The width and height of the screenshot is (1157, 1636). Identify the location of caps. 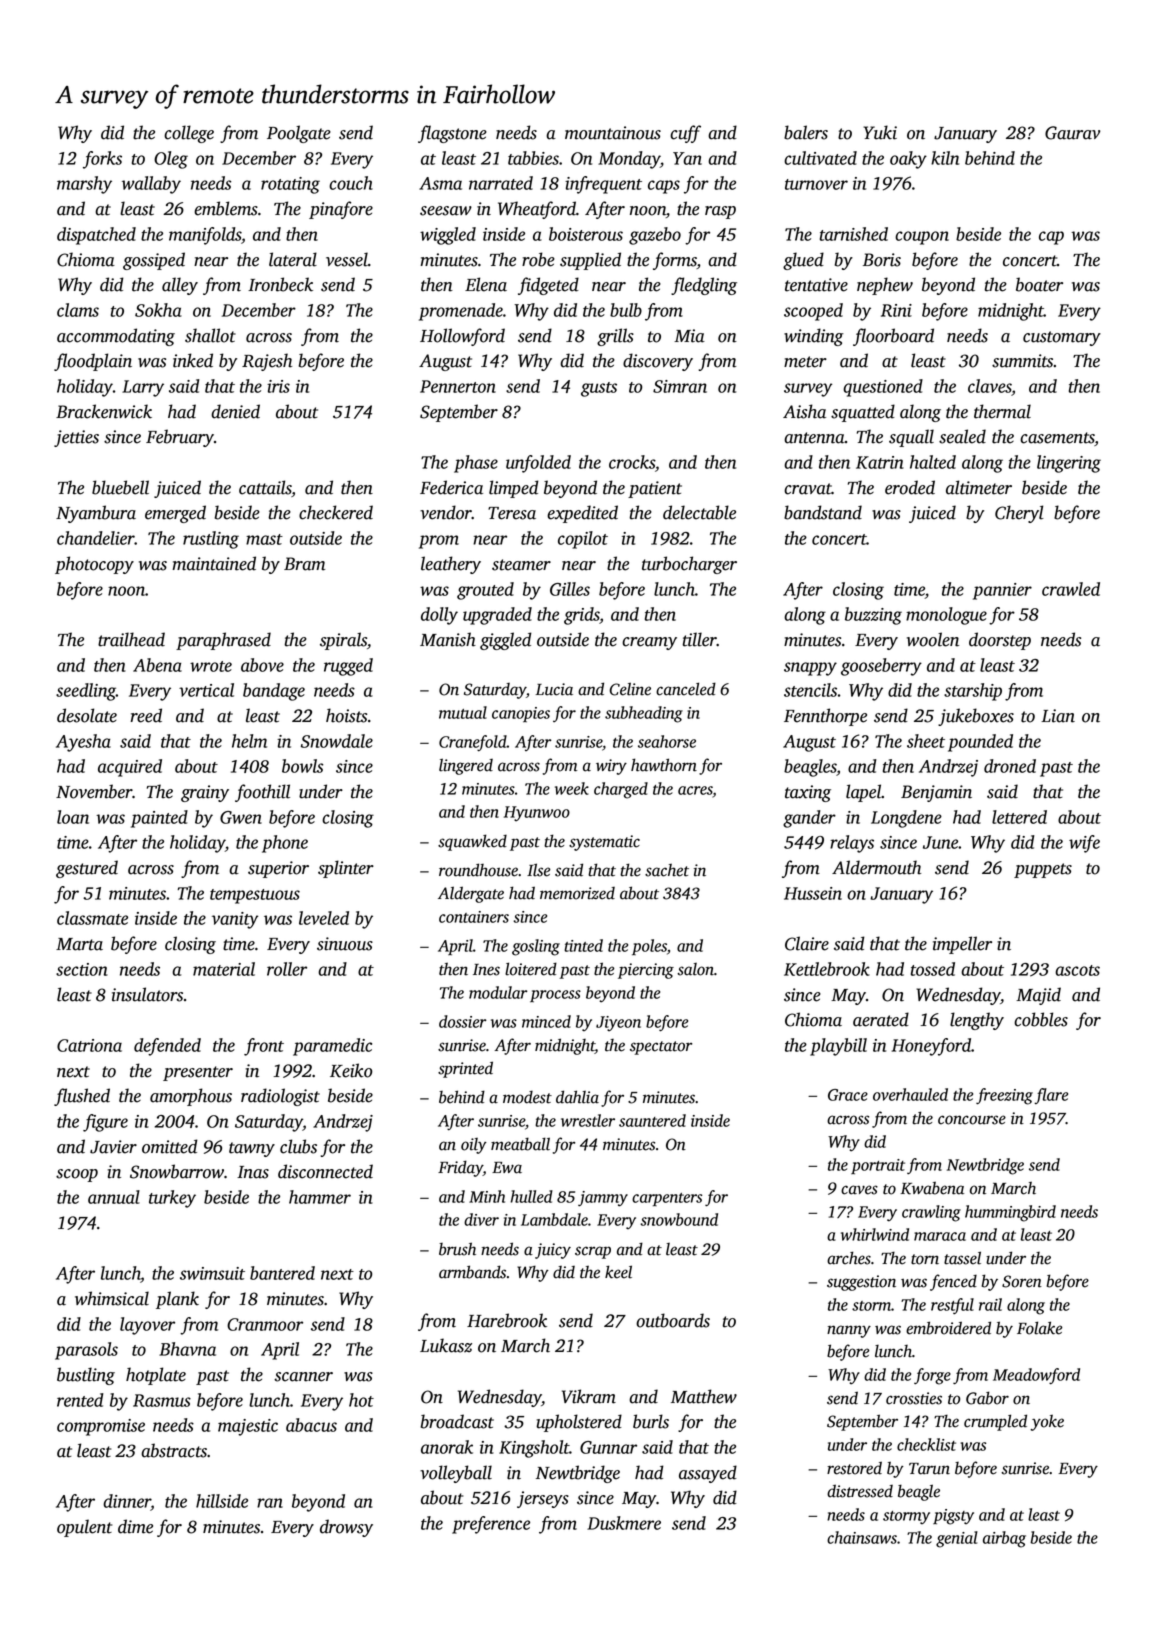
(664, 187).
